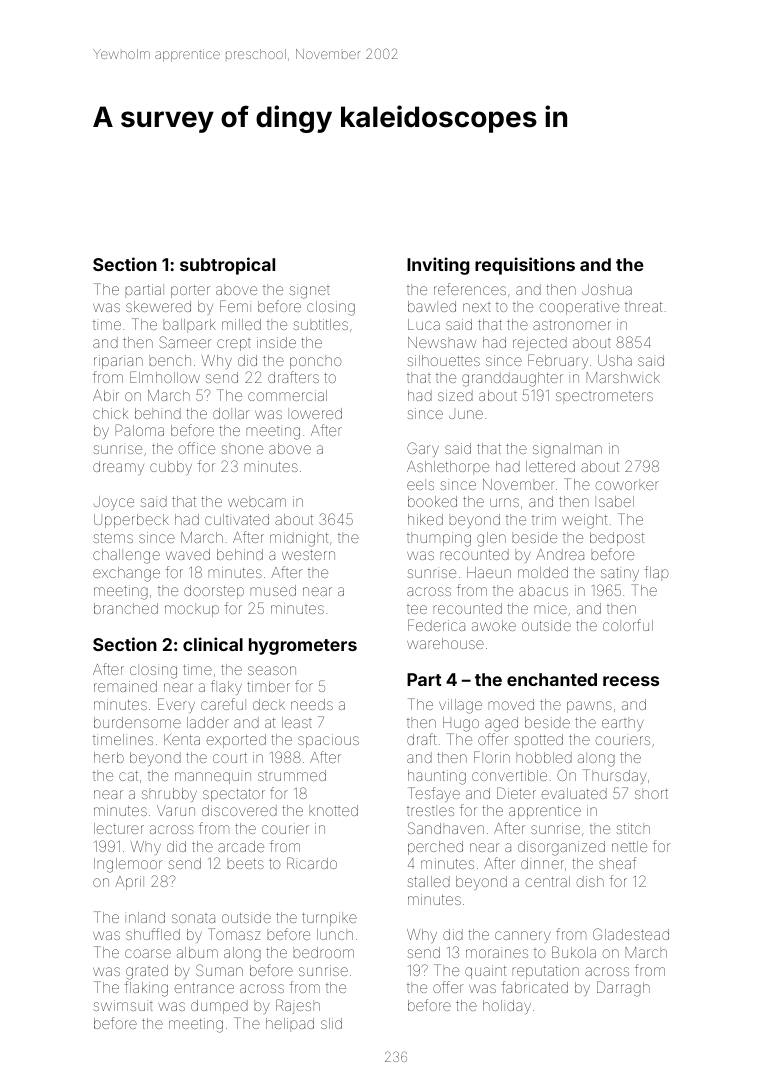 The width and height of the page is (767, 1088). What do you see at coordinates (312, 704) in the page?
I see `needs` at bounding box center [312, 704].
